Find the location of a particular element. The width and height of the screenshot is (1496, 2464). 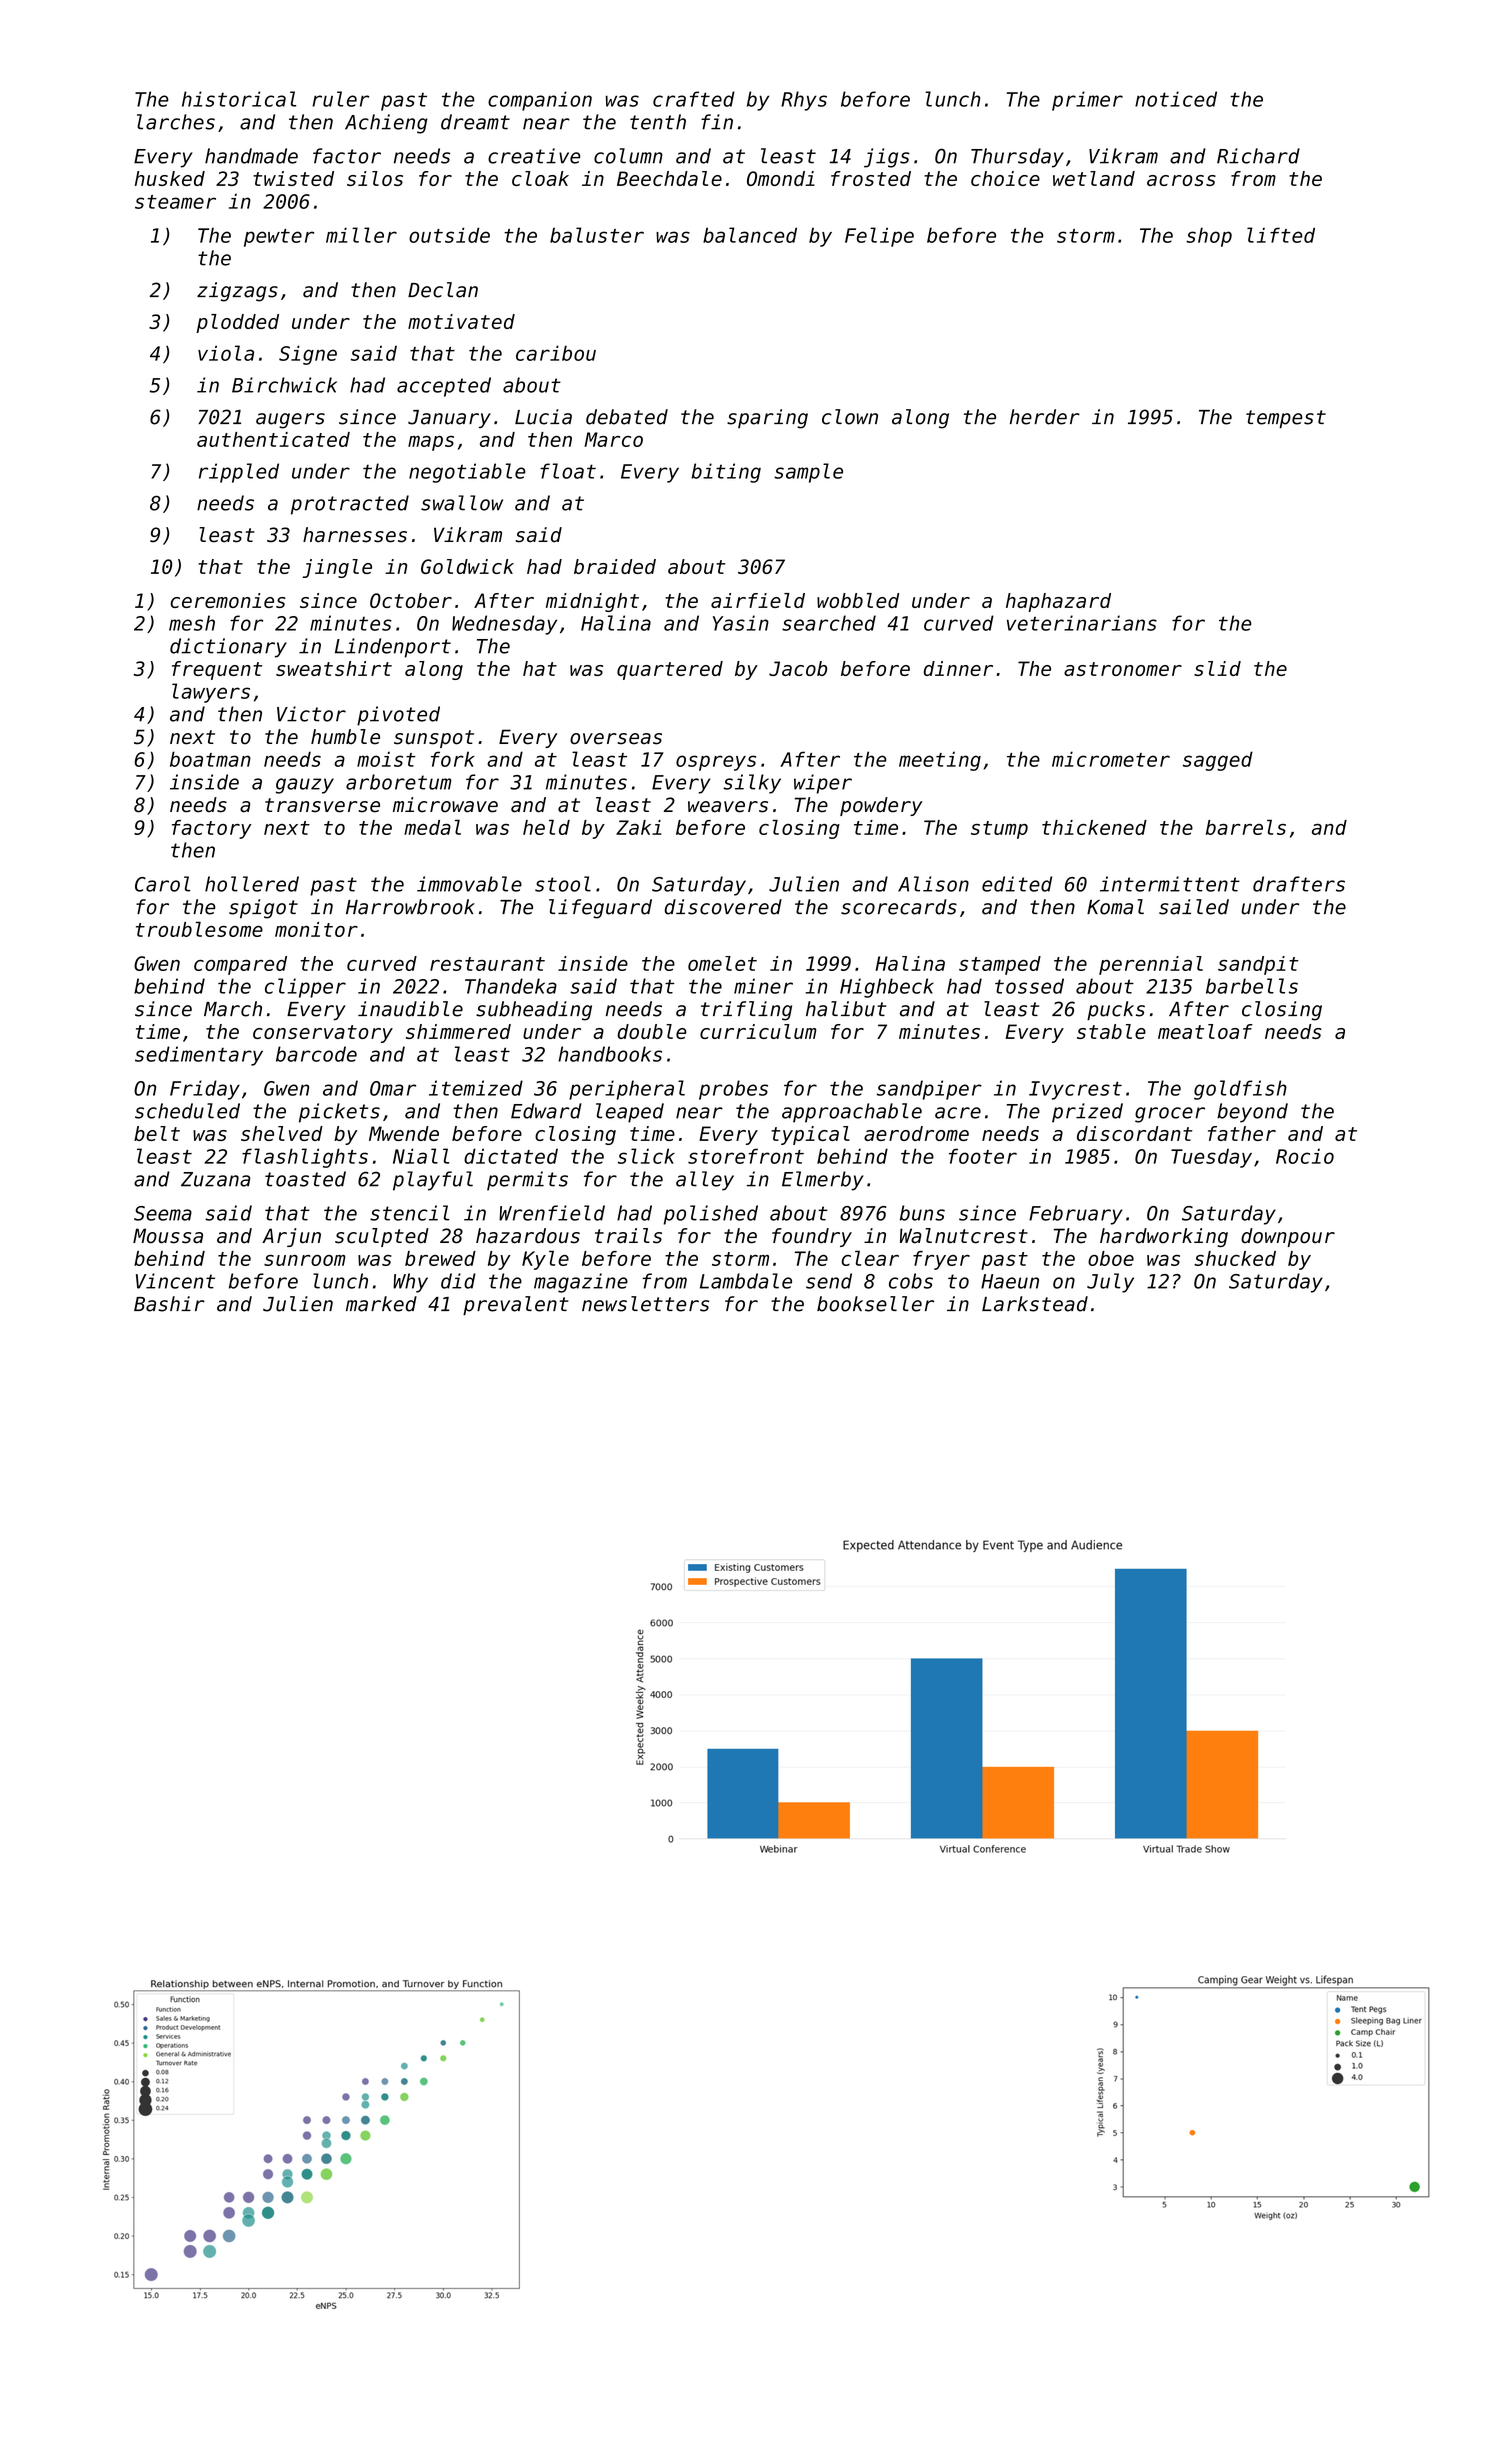

viola is located at coordinates (226, 353).
